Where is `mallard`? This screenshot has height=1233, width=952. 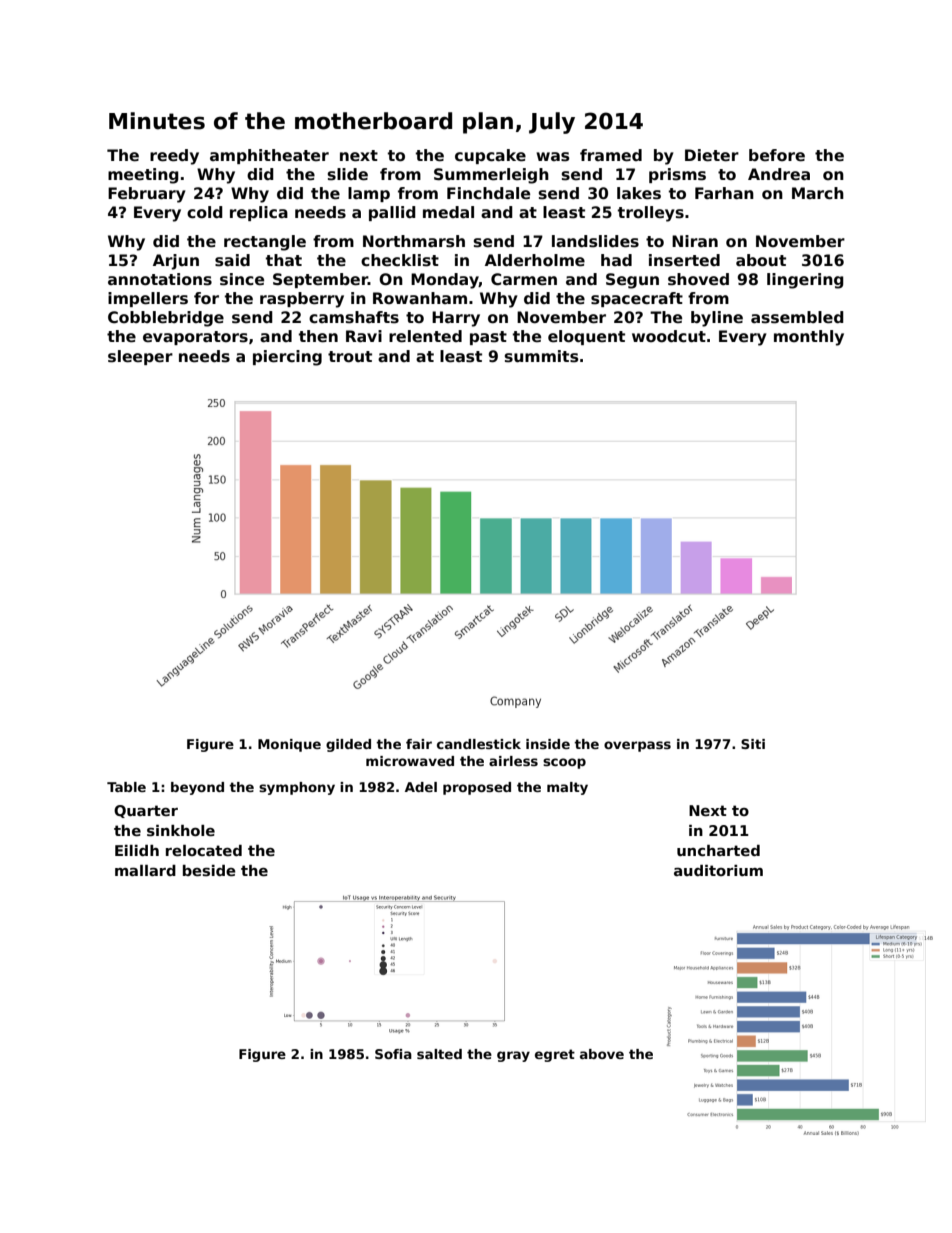
mallard is located at coordinates (145, 870).
